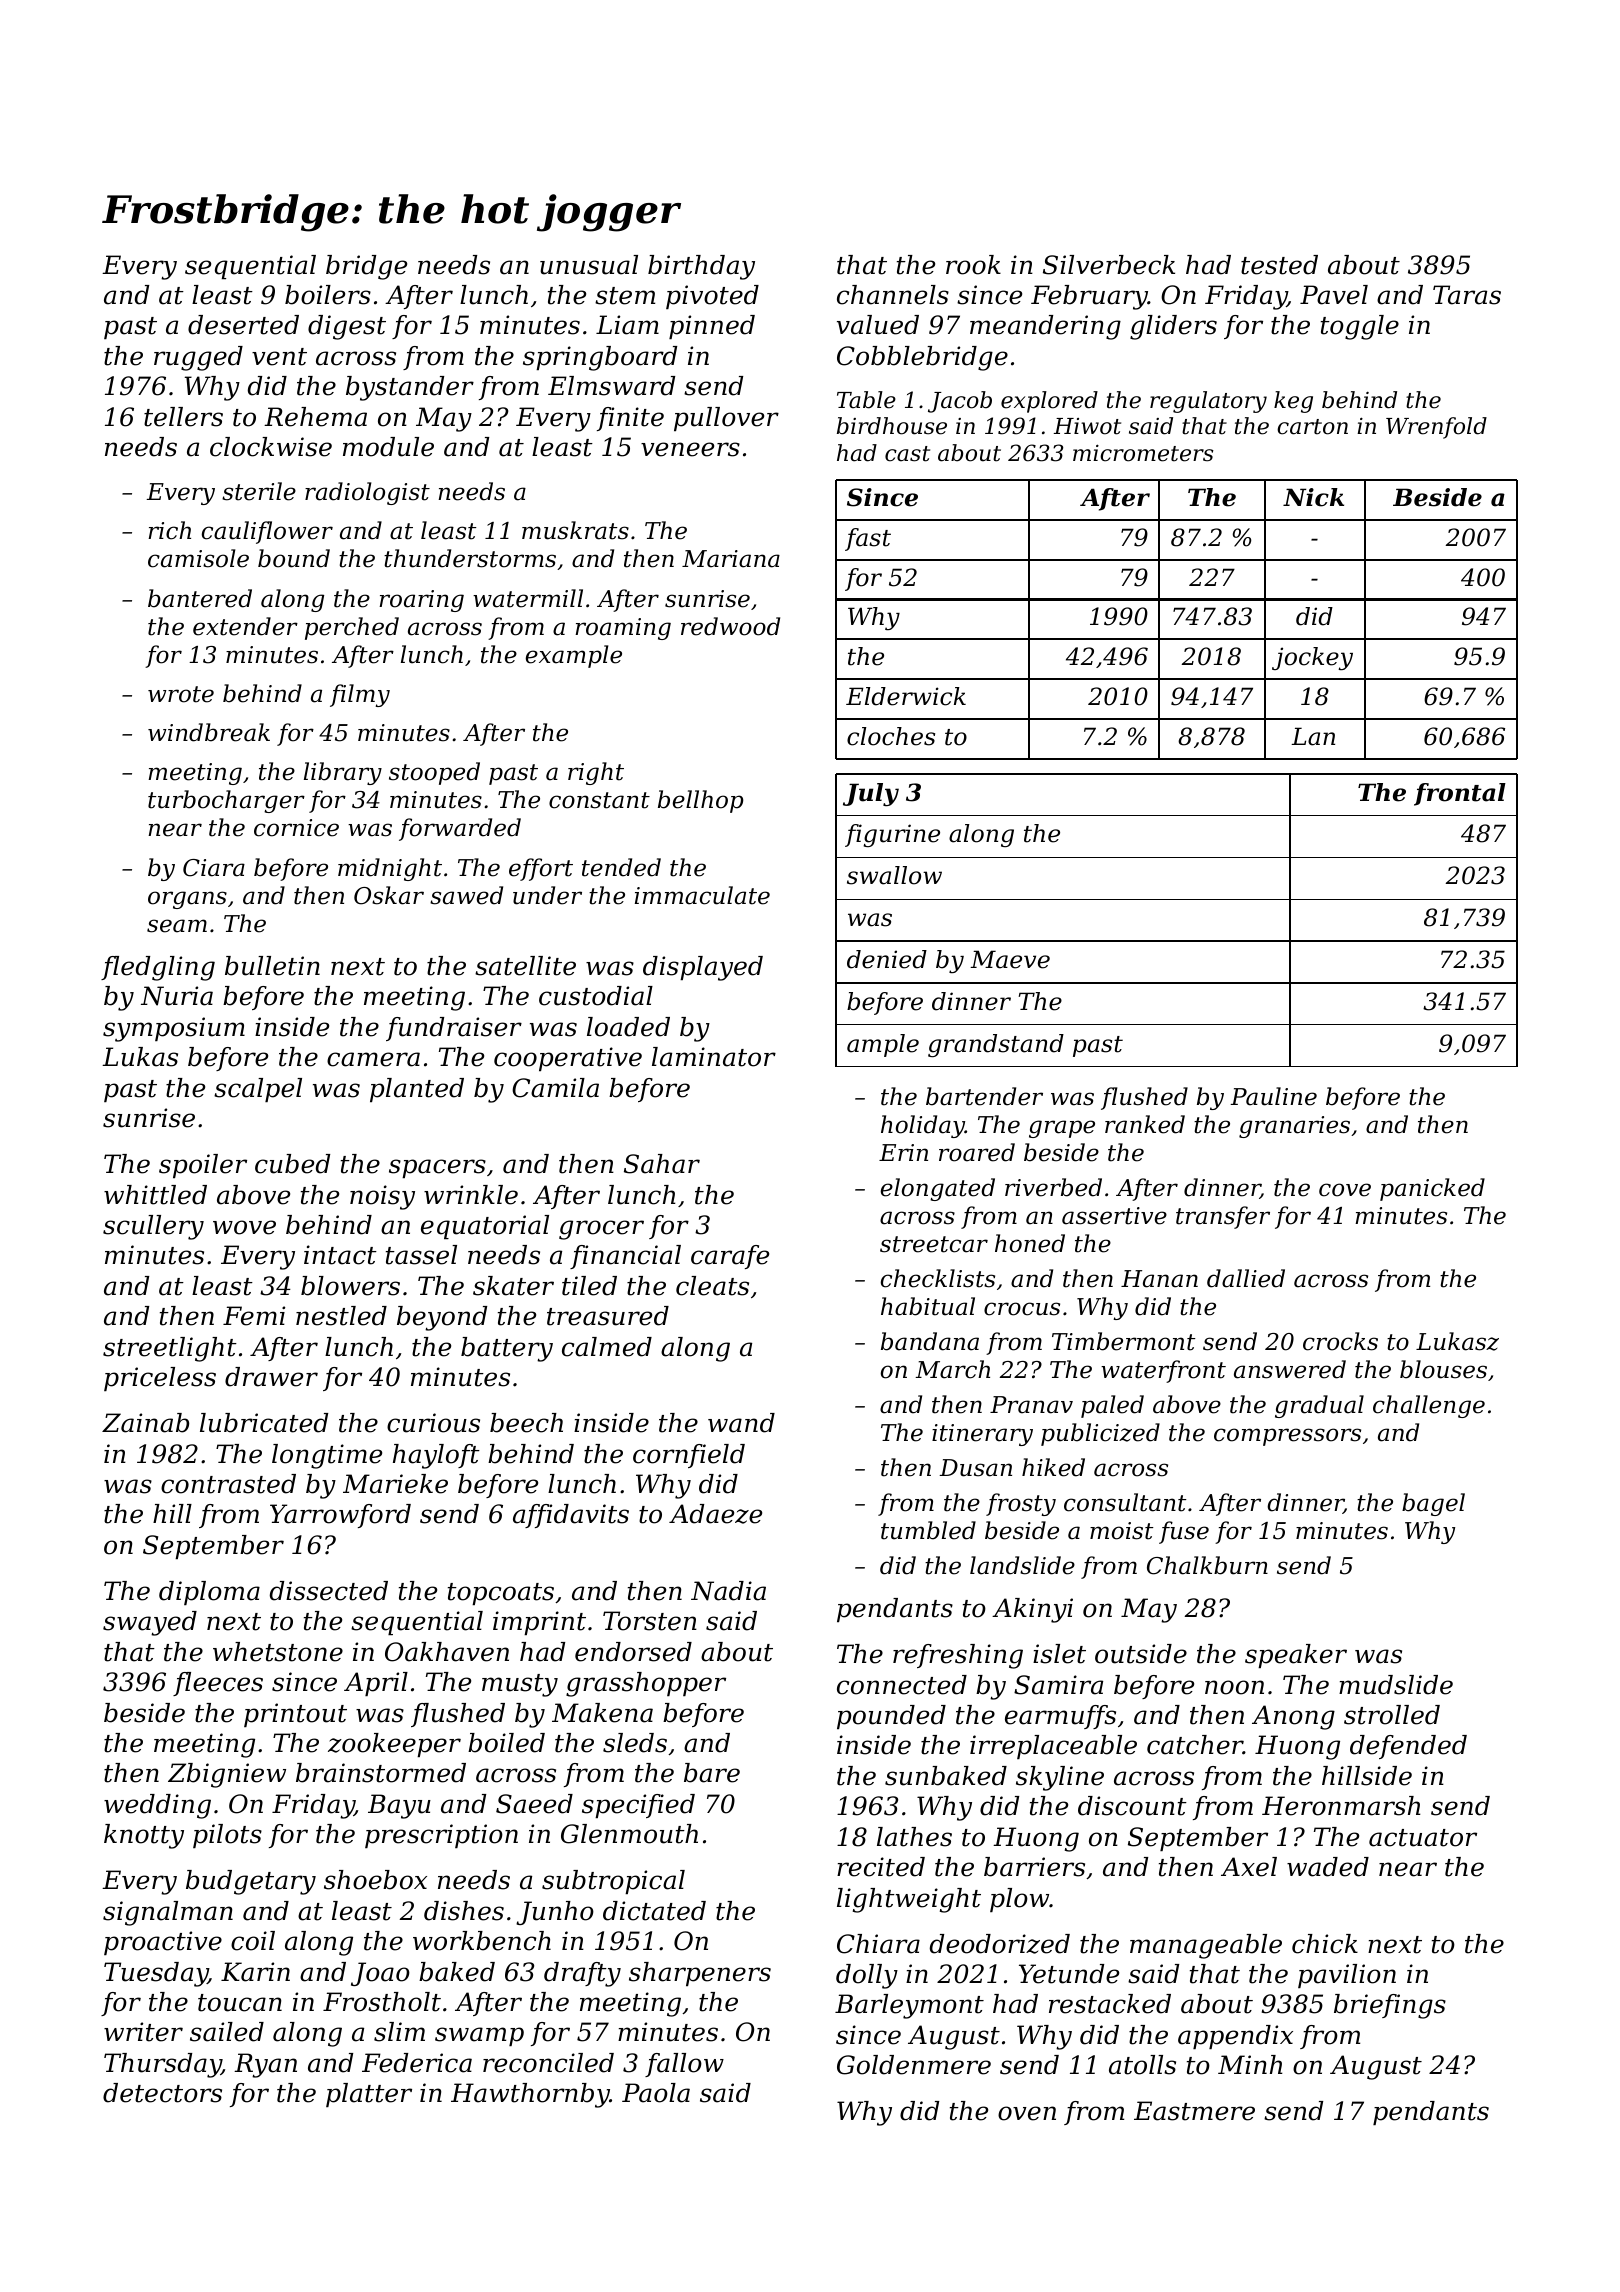 The image size is (1620, 2292). Describe the element at coordinates (906, 696) in the document. I see `Elderwick` at that location.
